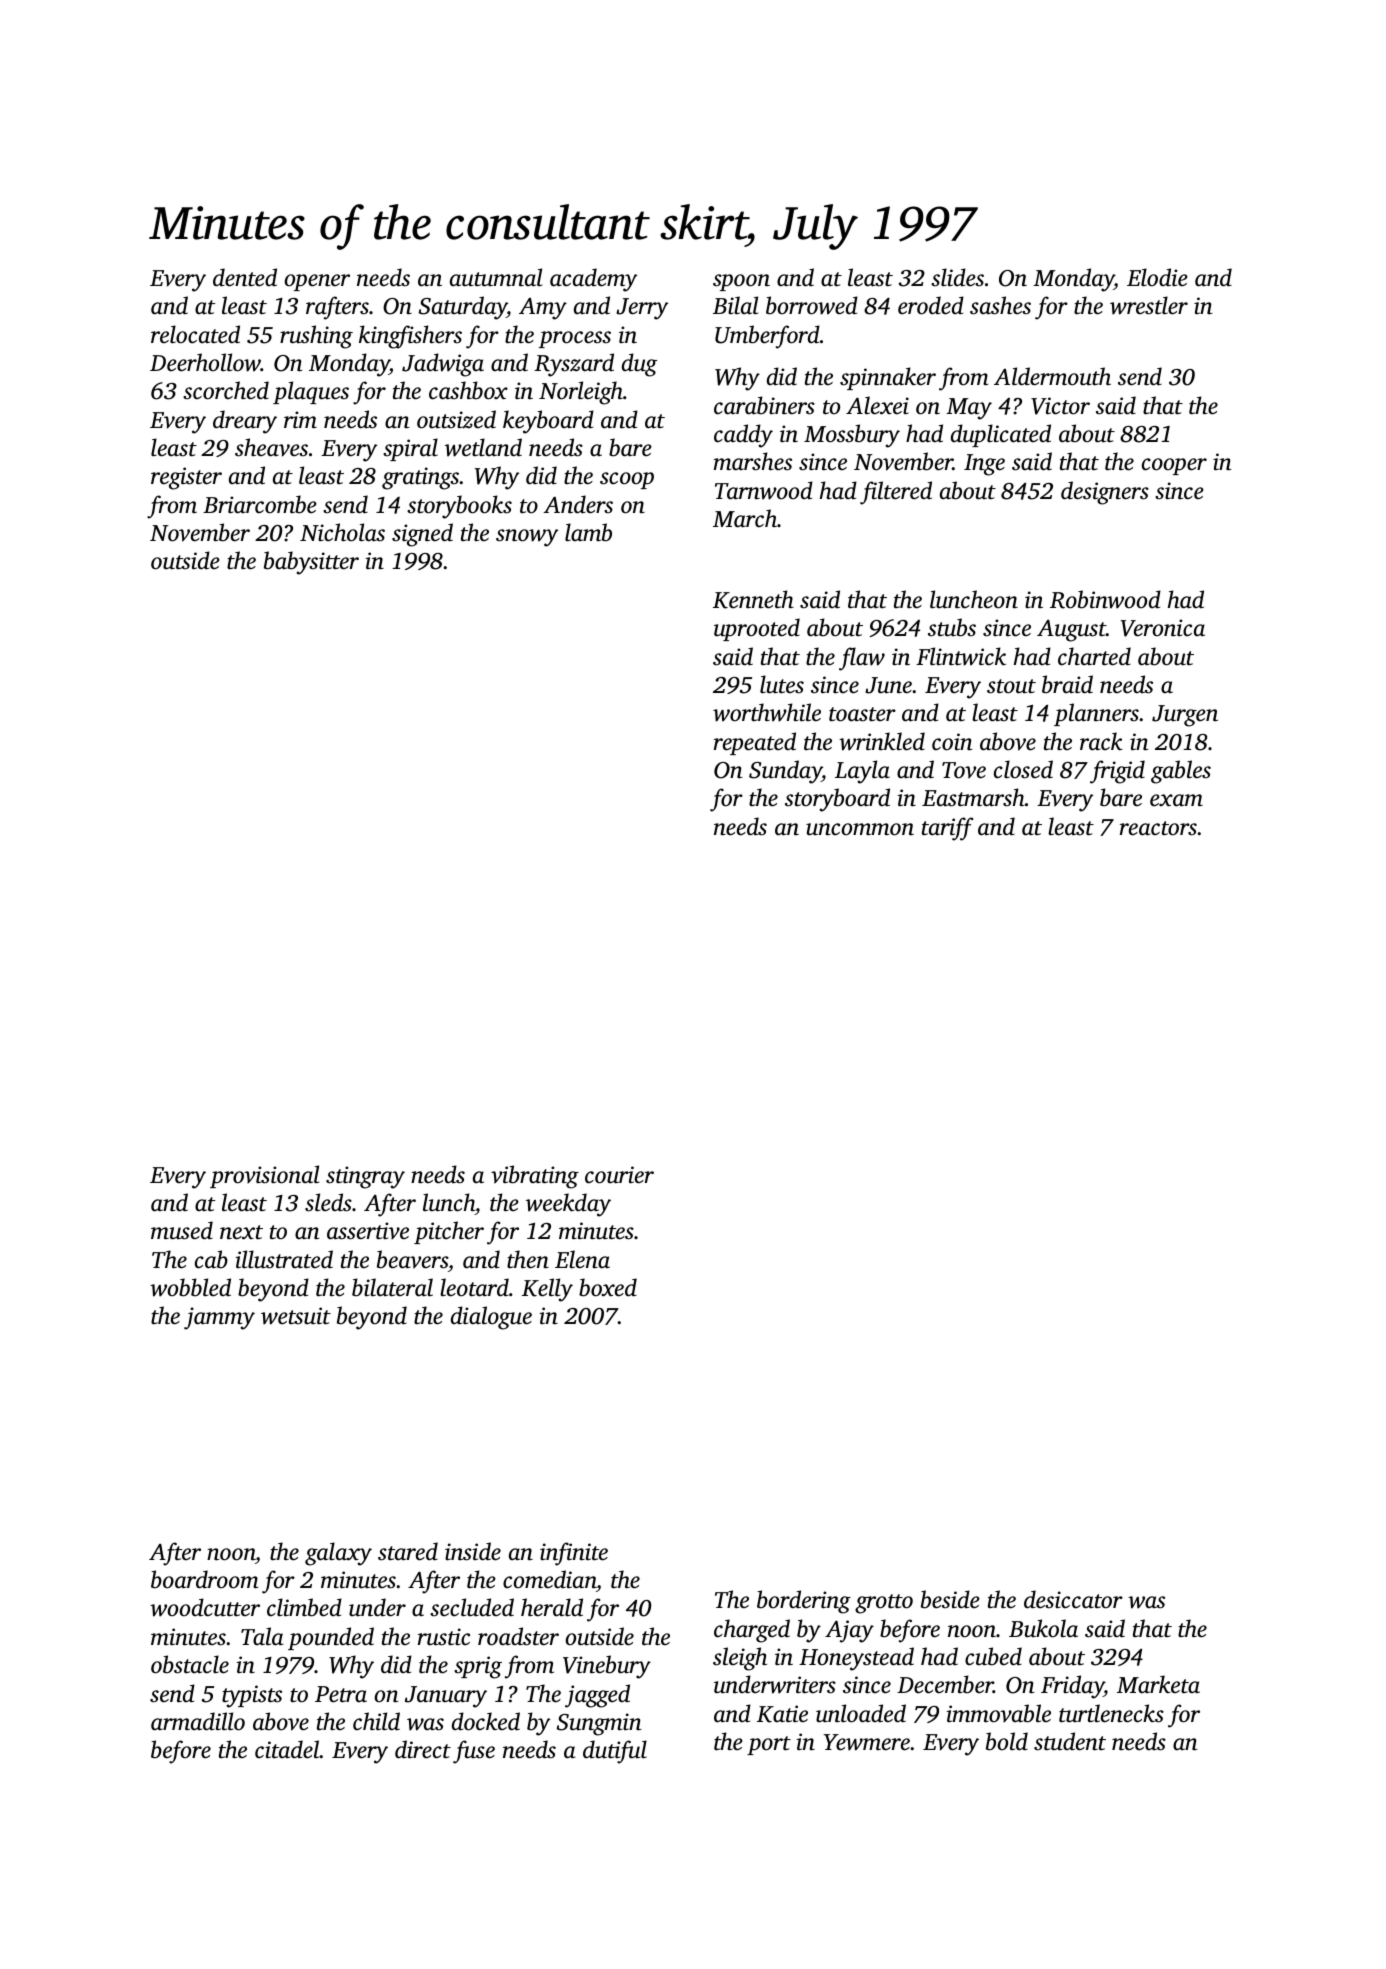 The width and height of the page is (1386, 1969). What do you see at coordinates (574, 1554) in the page?
I see `infinite` at bounding box center [574, 1554].
